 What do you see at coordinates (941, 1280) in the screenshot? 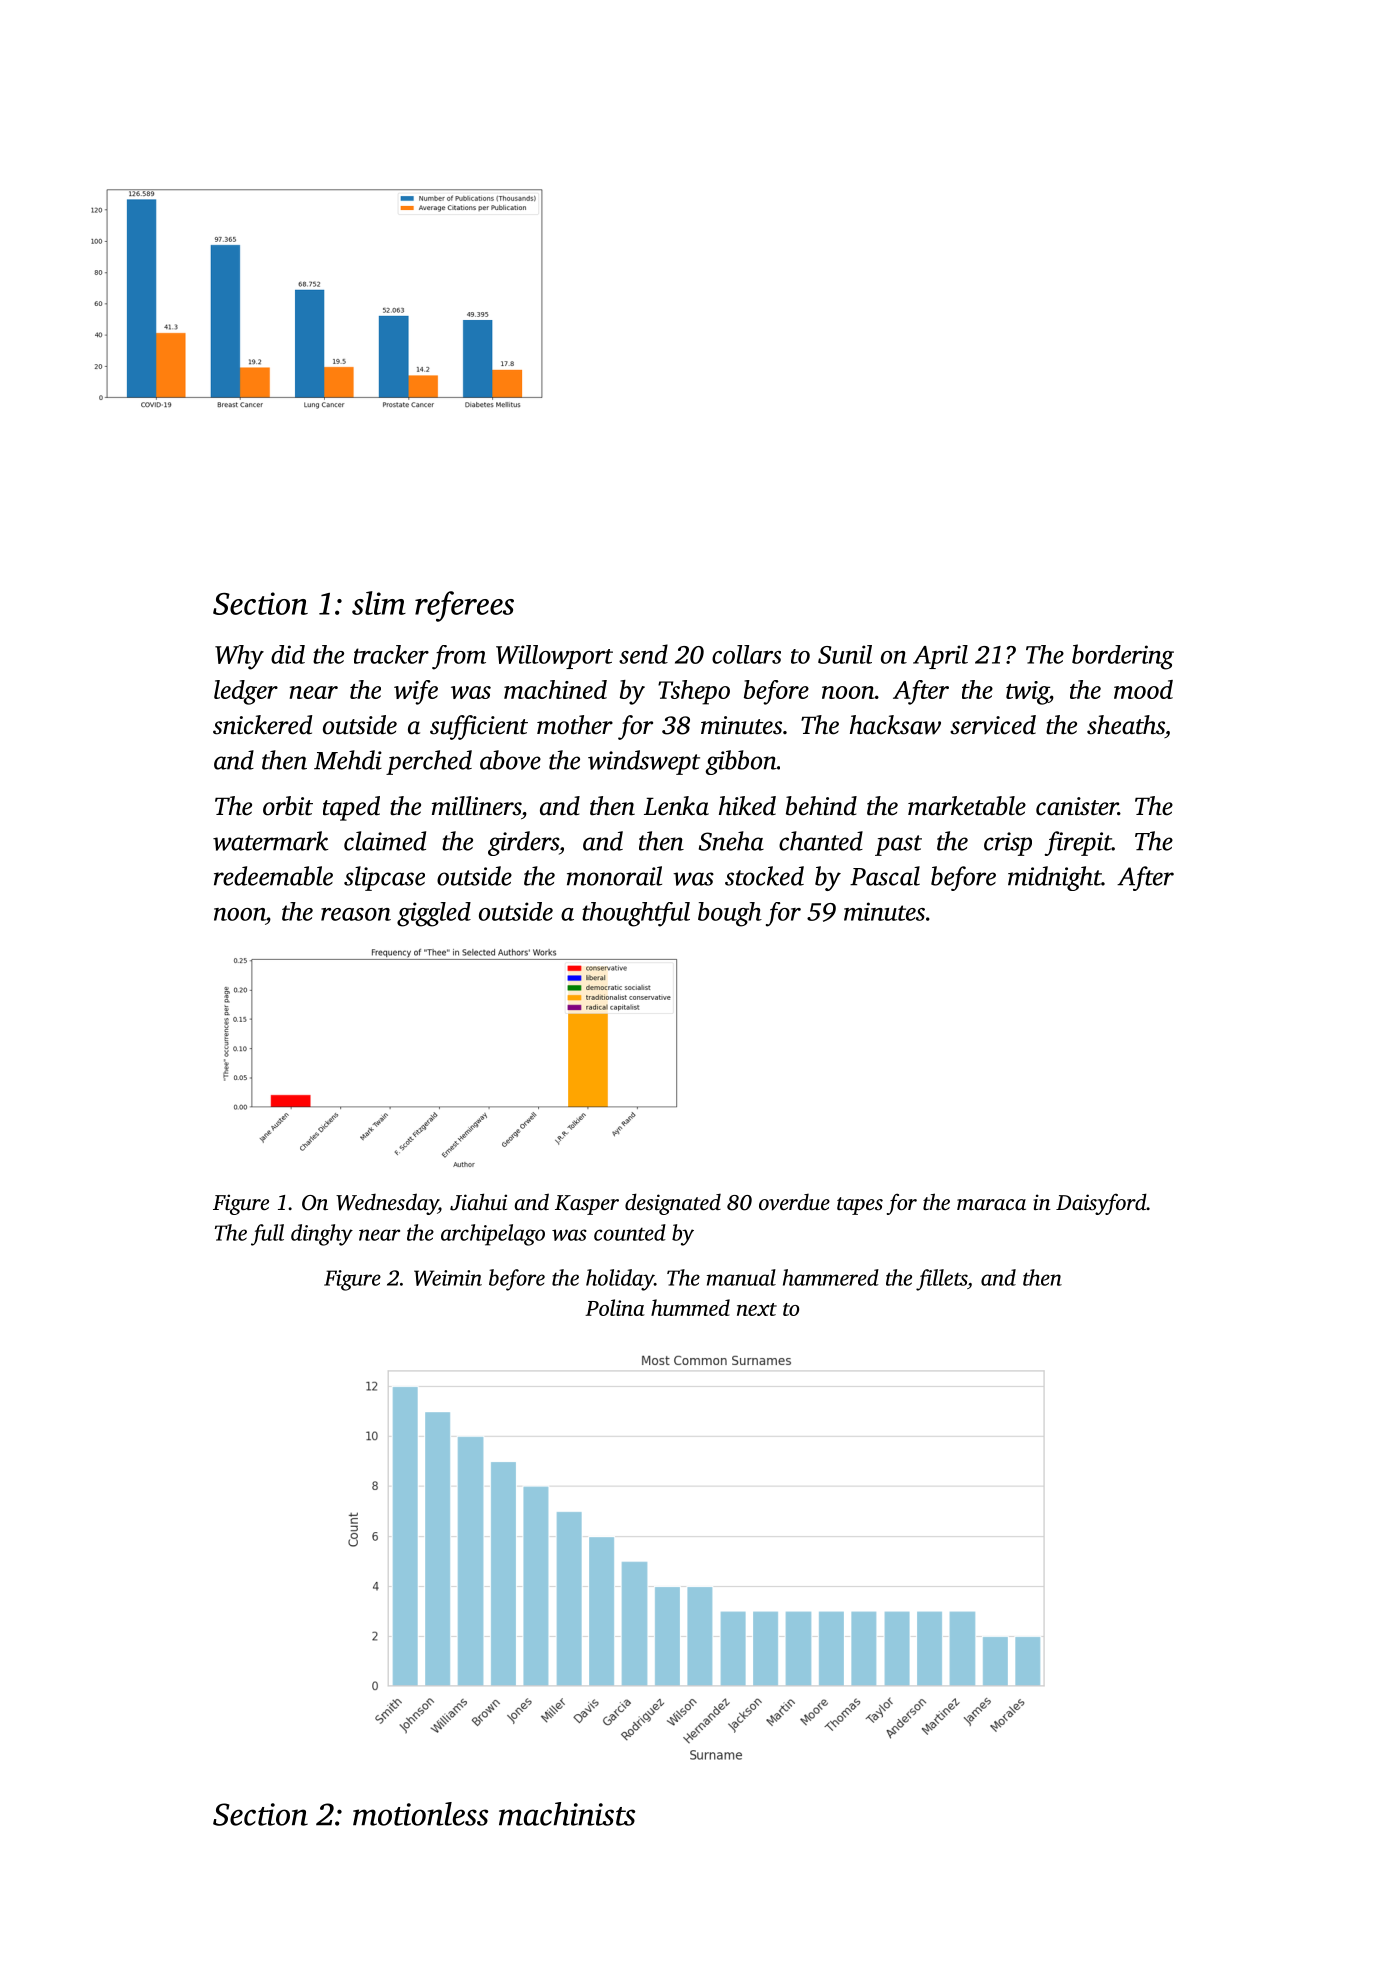
I see `fillets` at bounding box center [941, 1280].
